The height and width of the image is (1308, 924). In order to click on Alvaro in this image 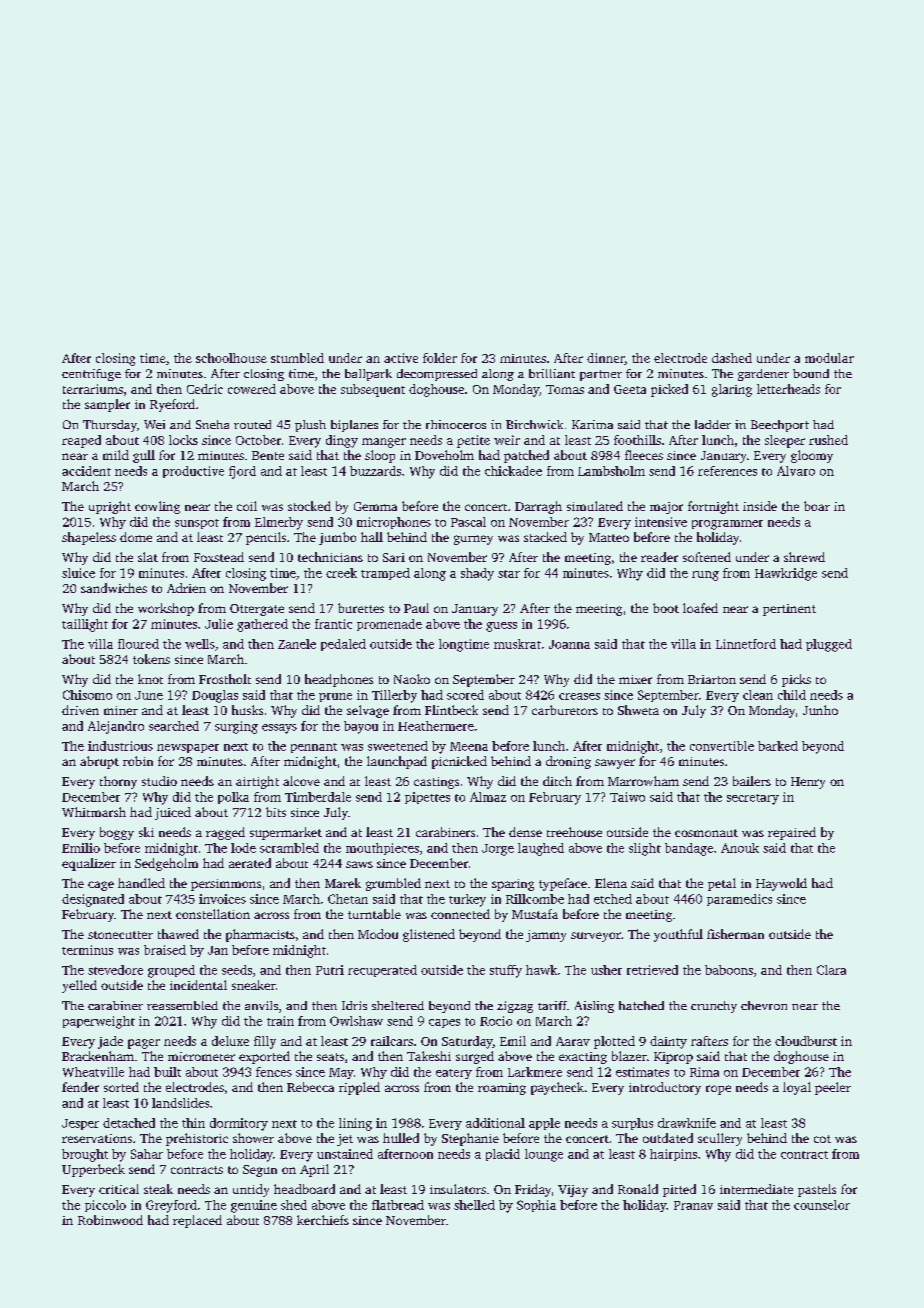, I will do `click(796, 471)`.
